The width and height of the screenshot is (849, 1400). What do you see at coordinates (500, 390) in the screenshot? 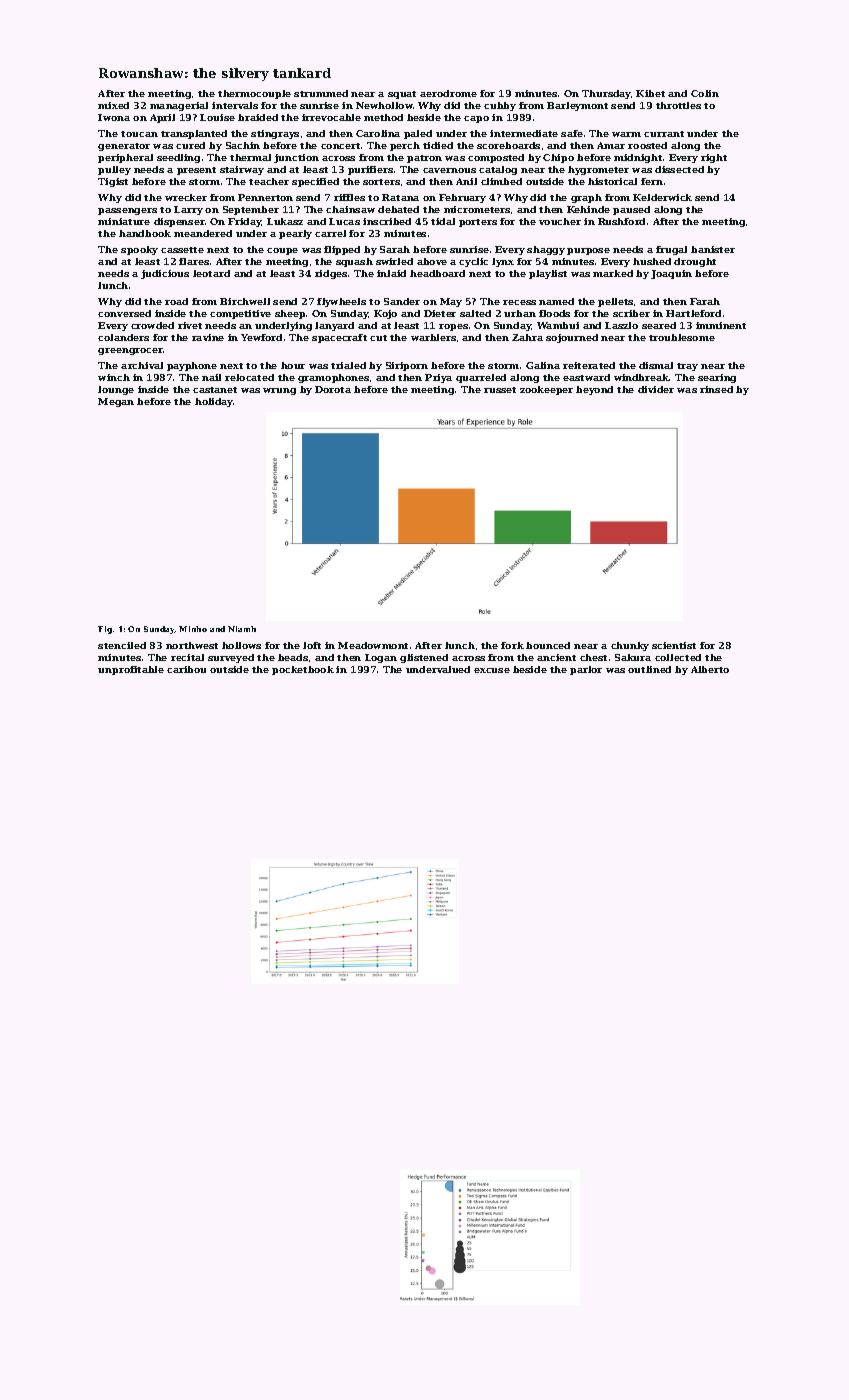
I see `russet` at bounding box center [500, 390].
